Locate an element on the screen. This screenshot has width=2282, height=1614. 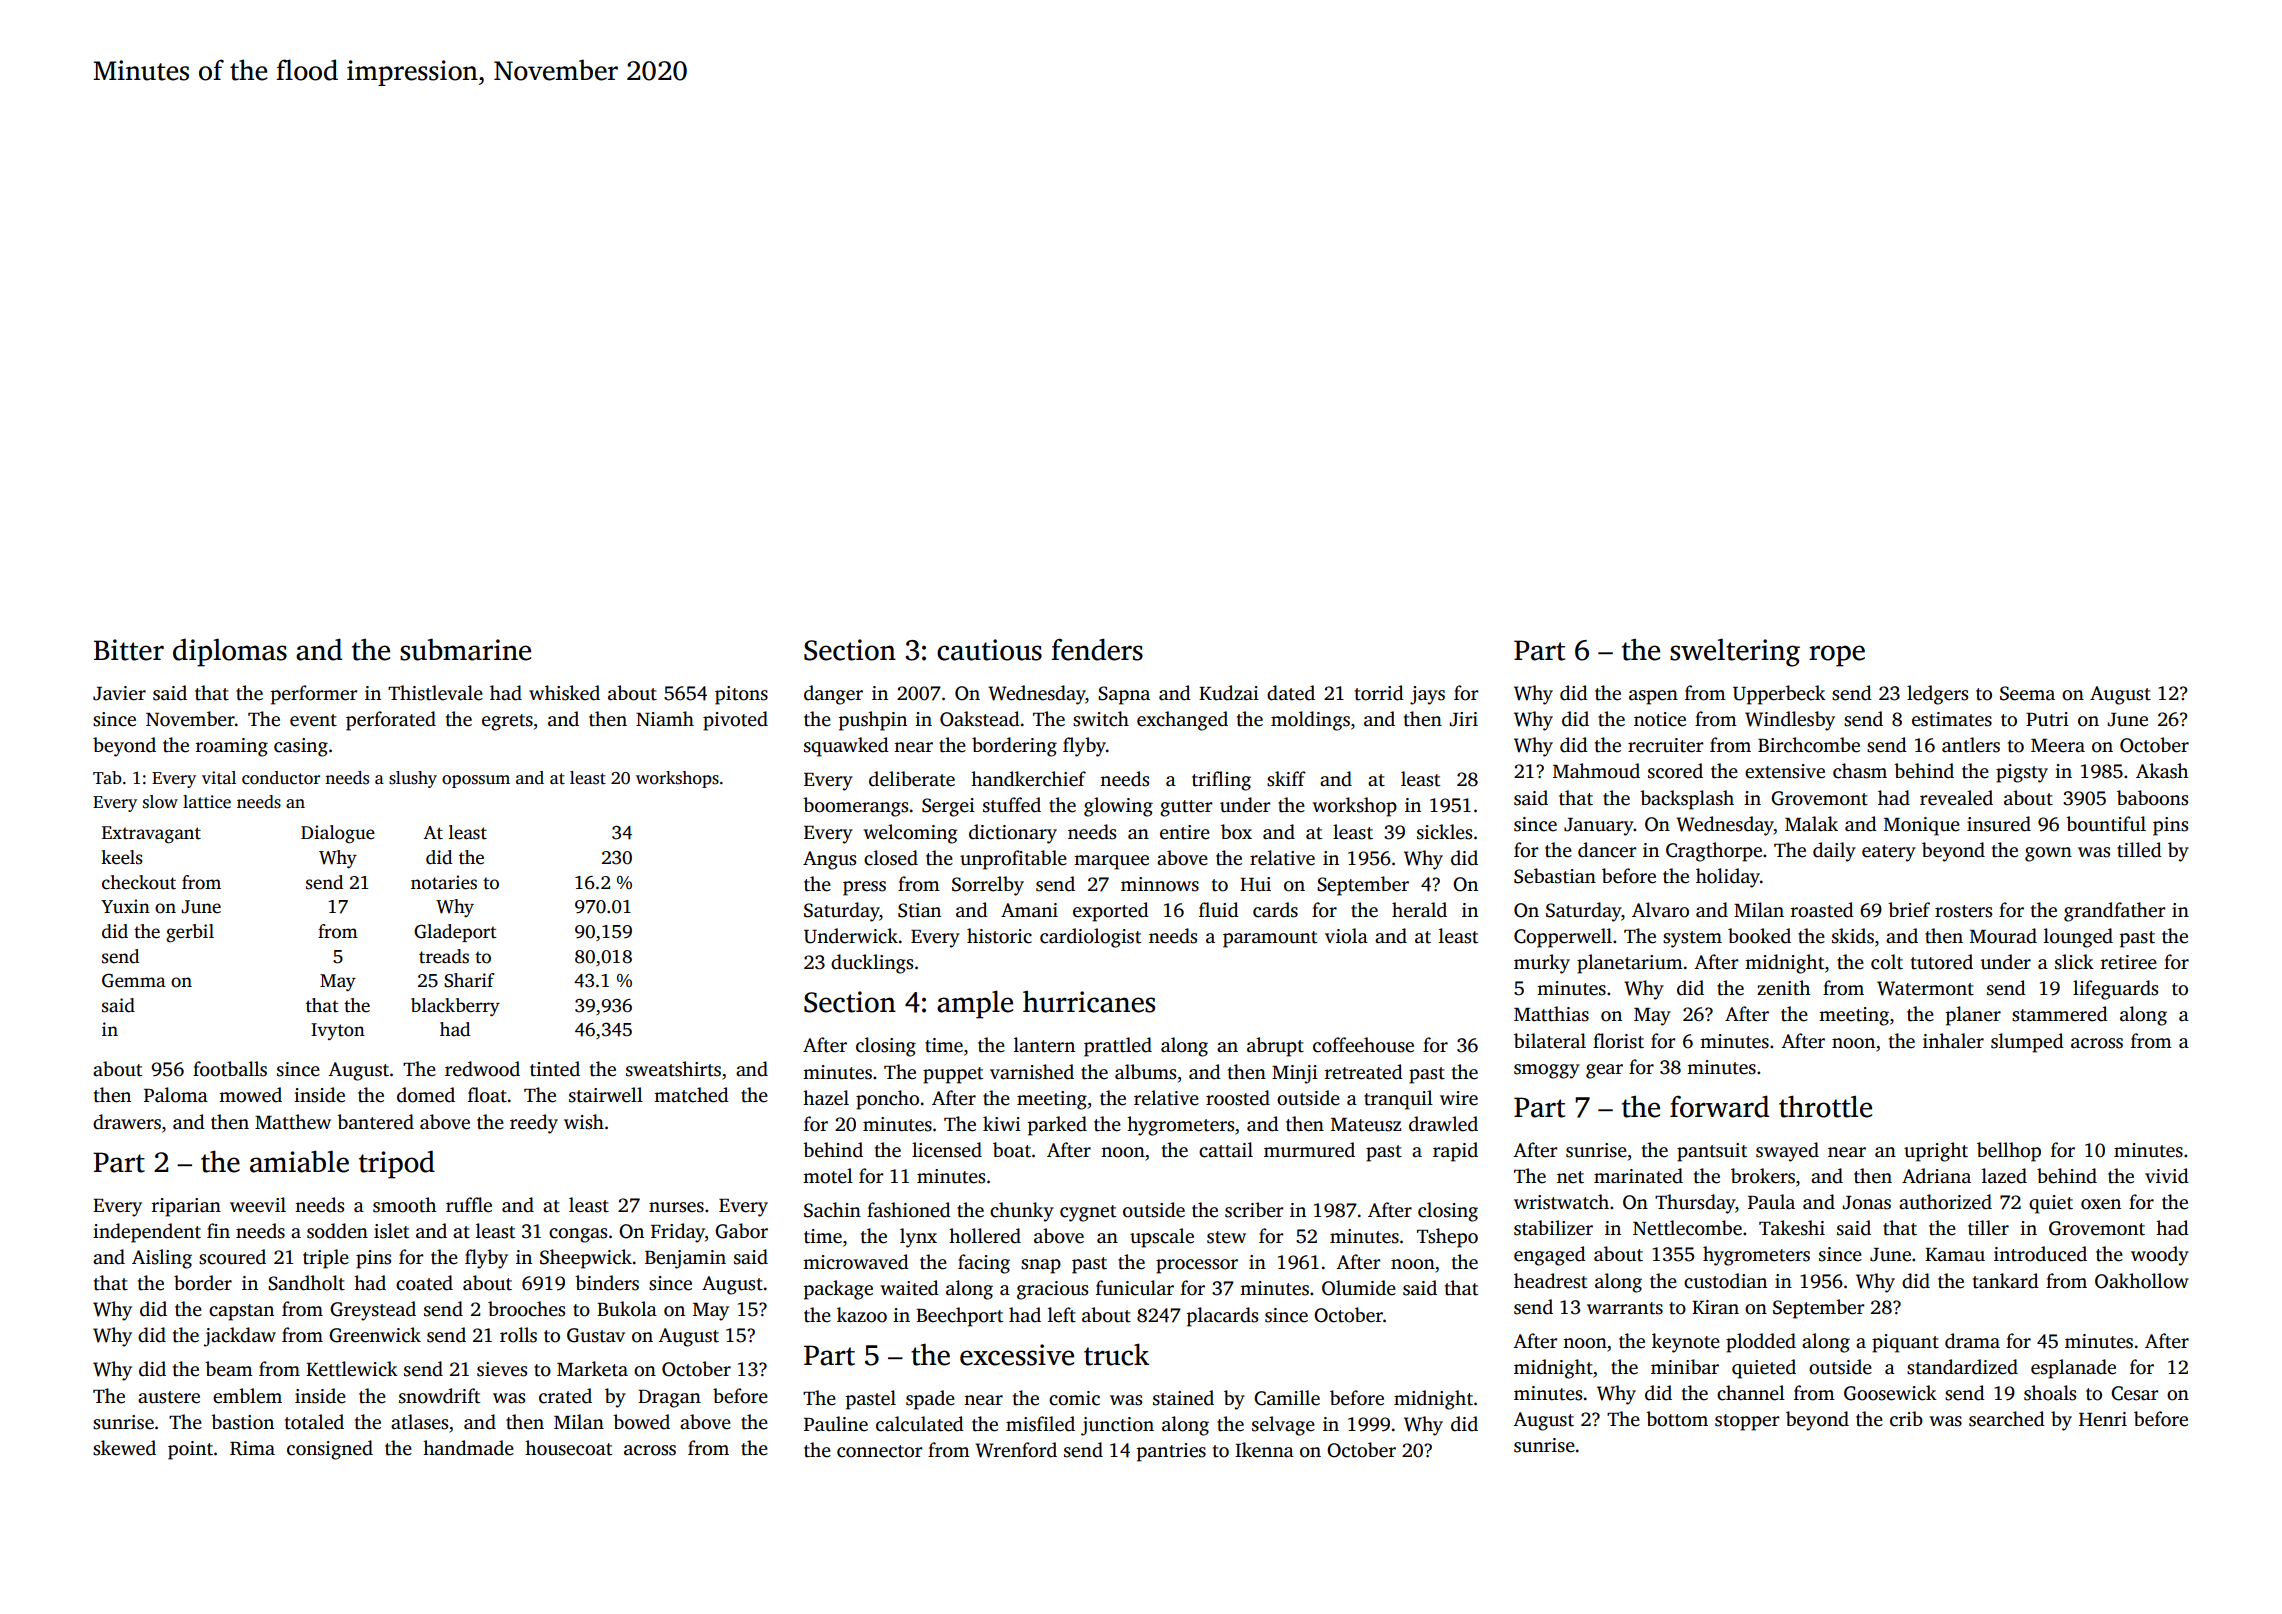
connector is located at coordinates (879, 1451).
